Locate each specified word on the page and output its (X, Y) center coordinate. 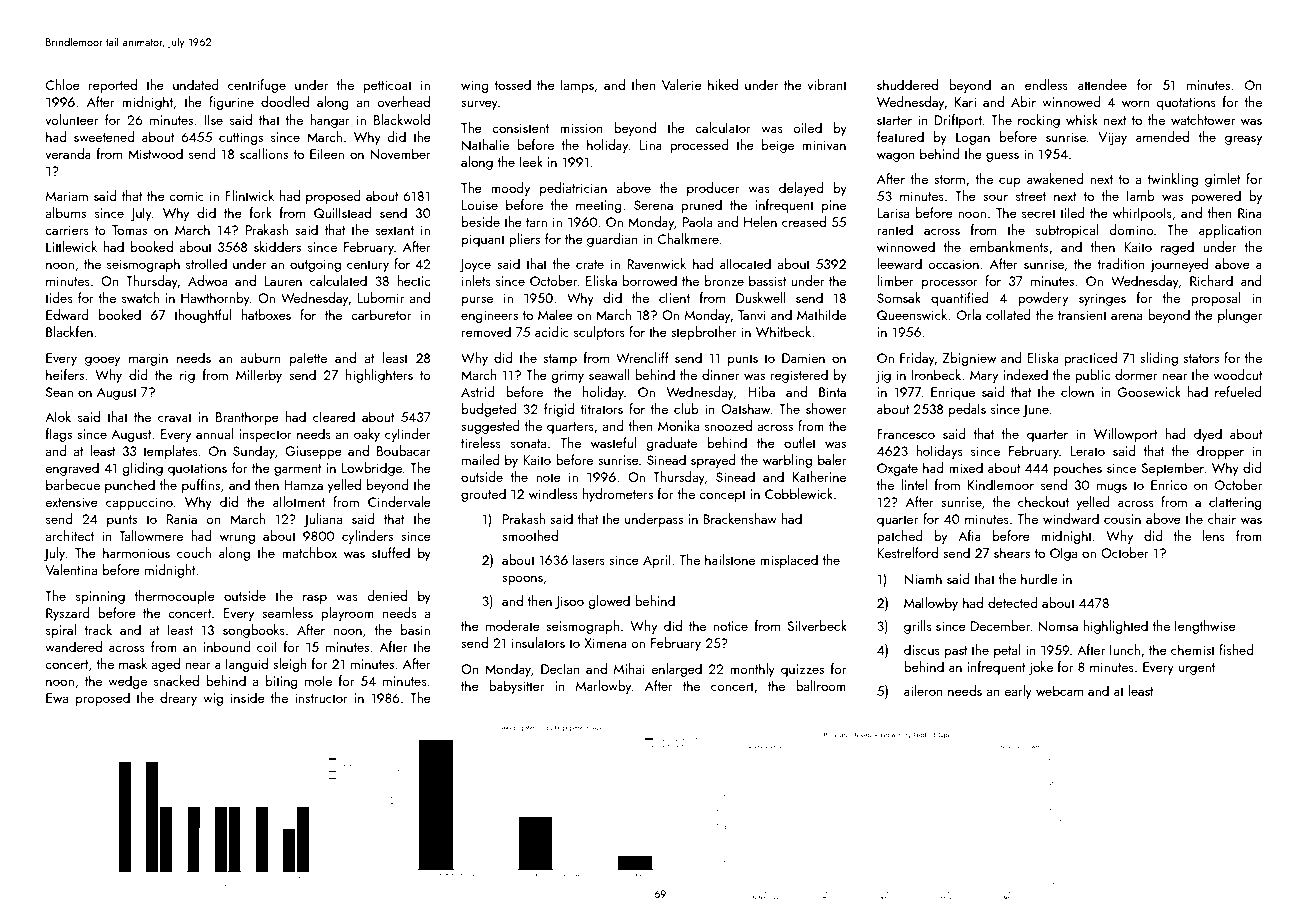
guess (1002, 157)
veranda (68, 153)
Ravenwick (656, 263)
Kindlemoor (1001, 484)
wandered (73, 646)
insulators (538, 642)
